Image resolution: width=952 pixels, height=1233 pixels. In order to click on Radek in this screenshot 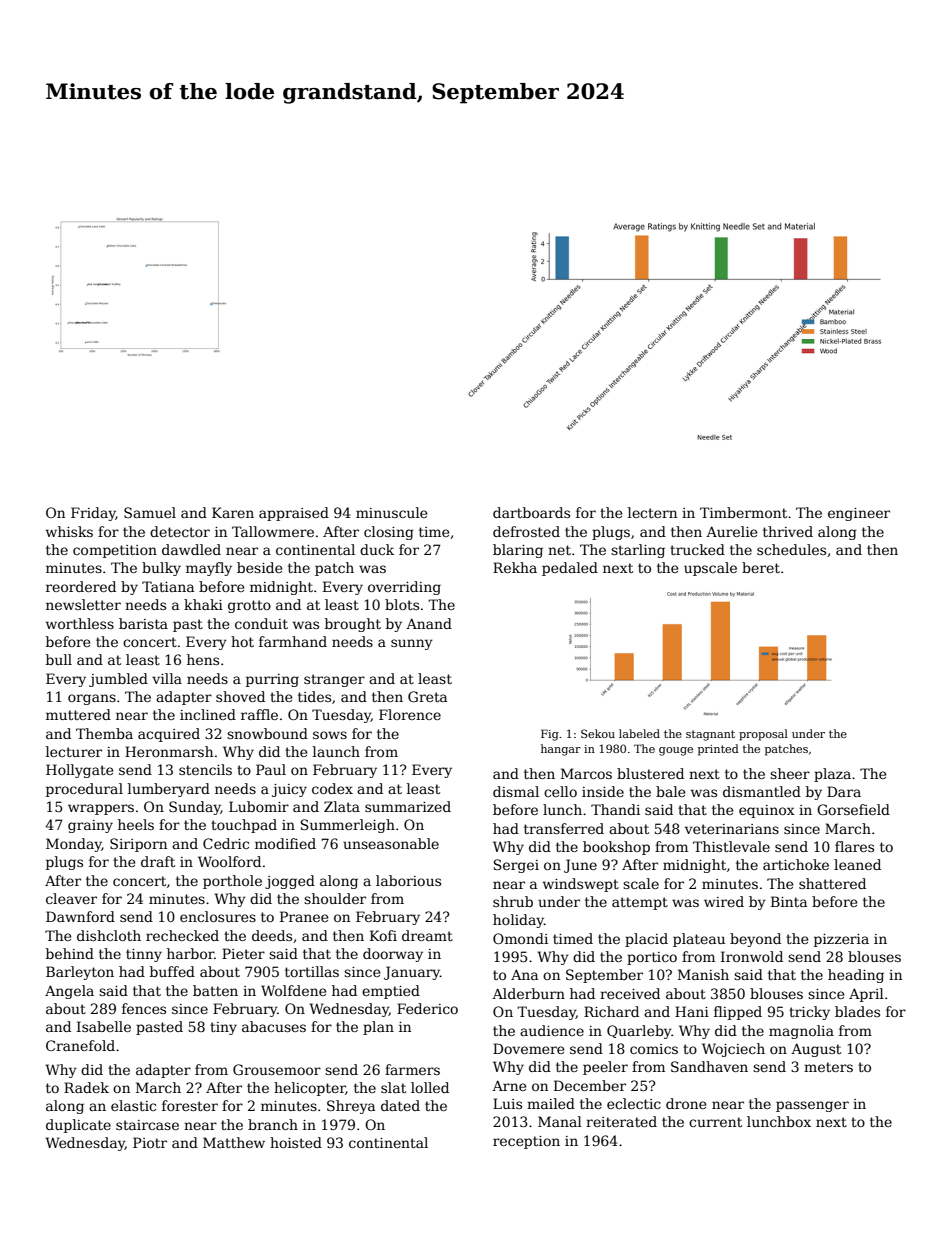, I will do `click(86, 1087)`.
